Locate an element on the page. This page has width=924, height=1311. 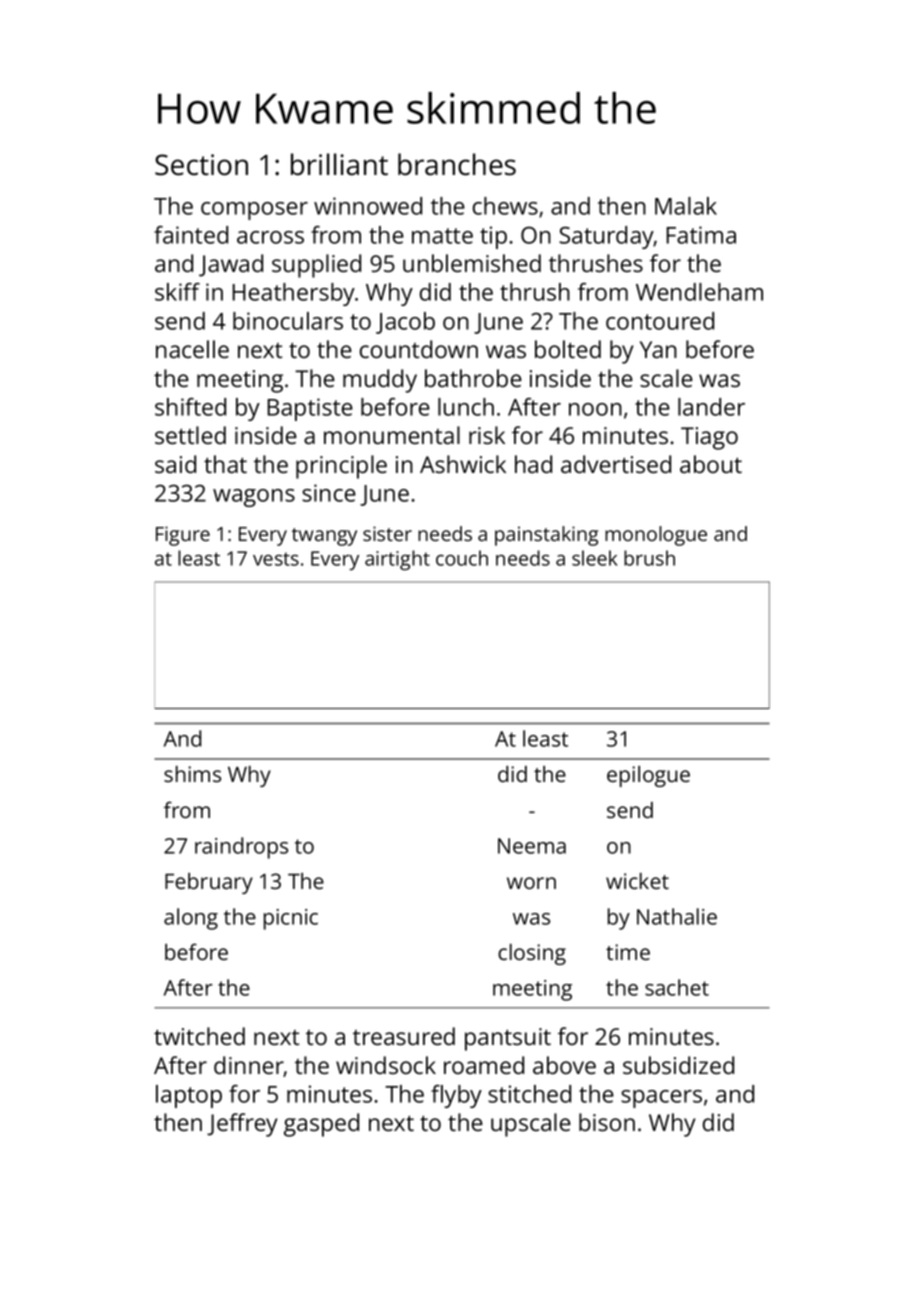
said is located at coordinates (175, 464).
